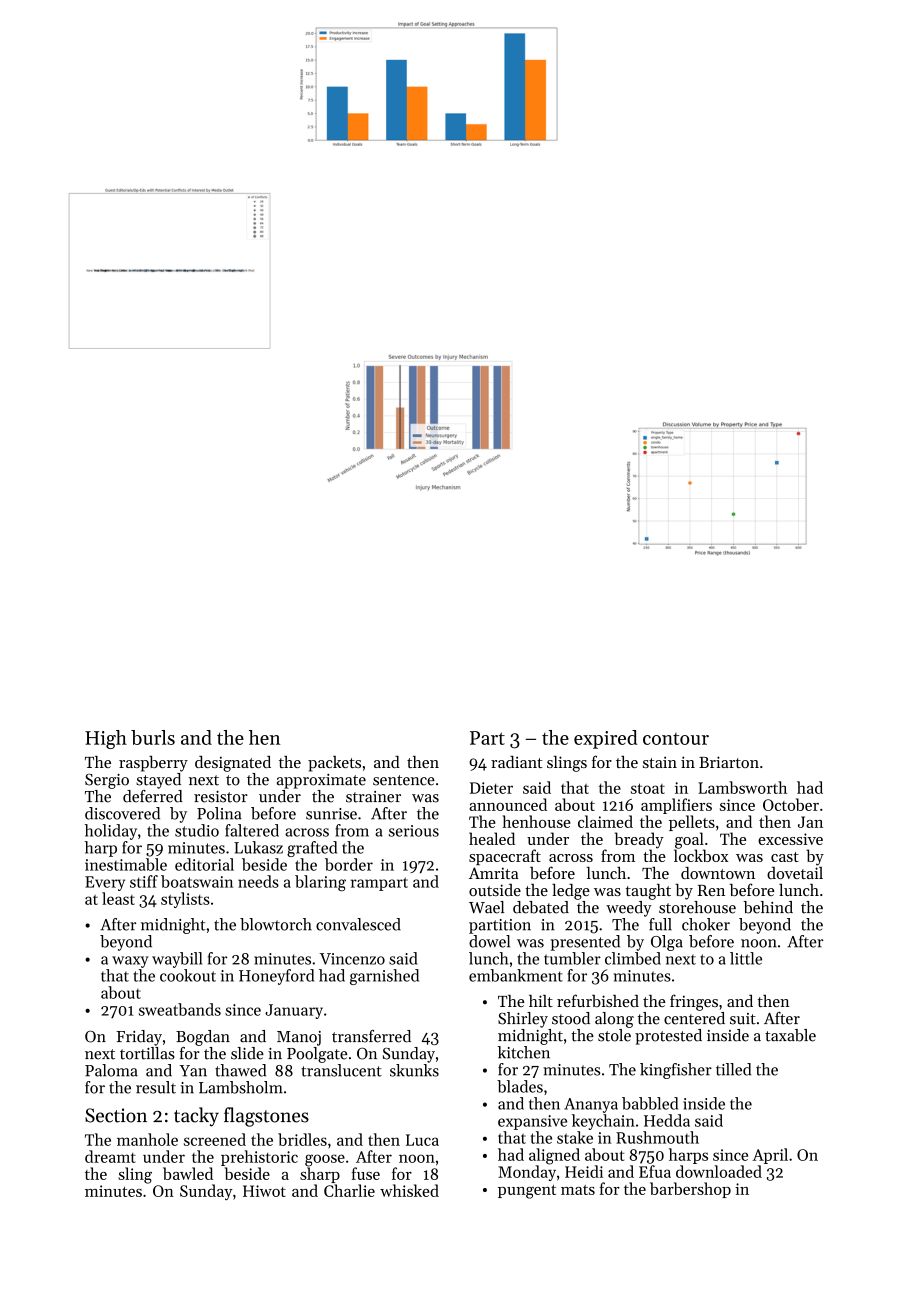 This document has height=1316, width=908. Describe the element at coordinates (241, 1087) in the document. I see `Lambsholm` at that location.
